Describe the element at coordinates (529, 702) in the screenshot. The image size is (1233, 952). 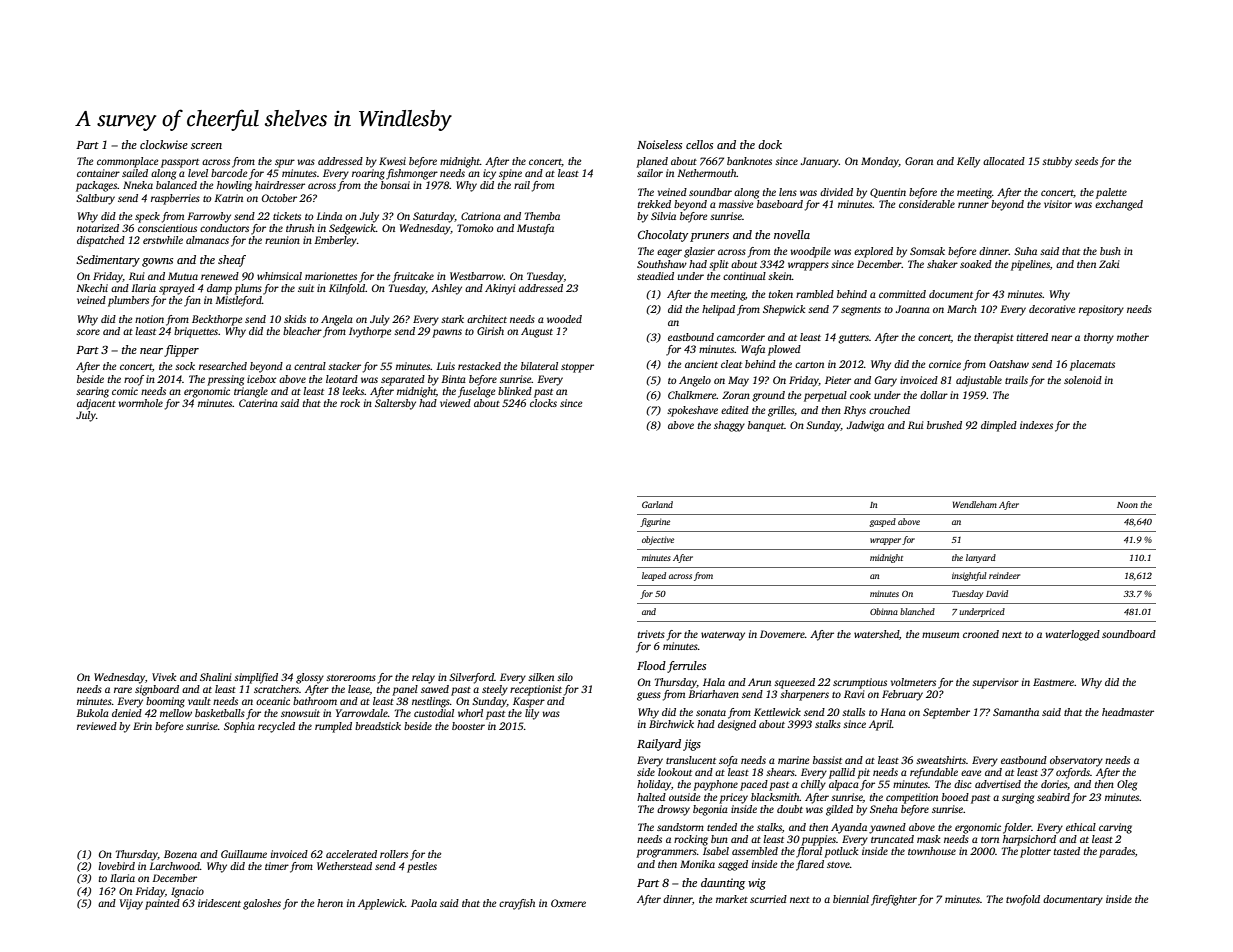
I see `Kasper` at that location.
